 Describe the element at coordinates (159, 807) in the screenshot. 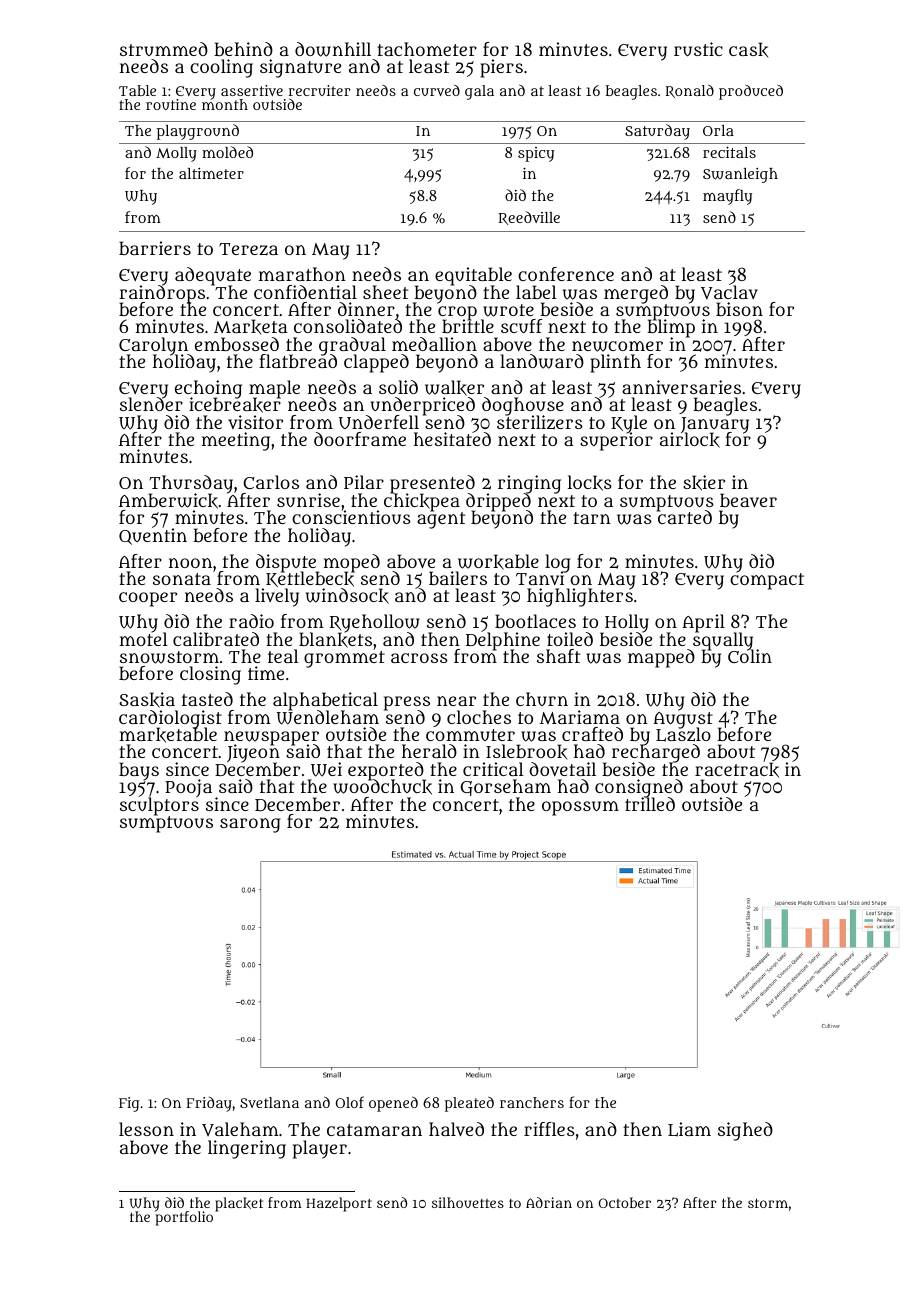

I see `sculptors` at that location.
